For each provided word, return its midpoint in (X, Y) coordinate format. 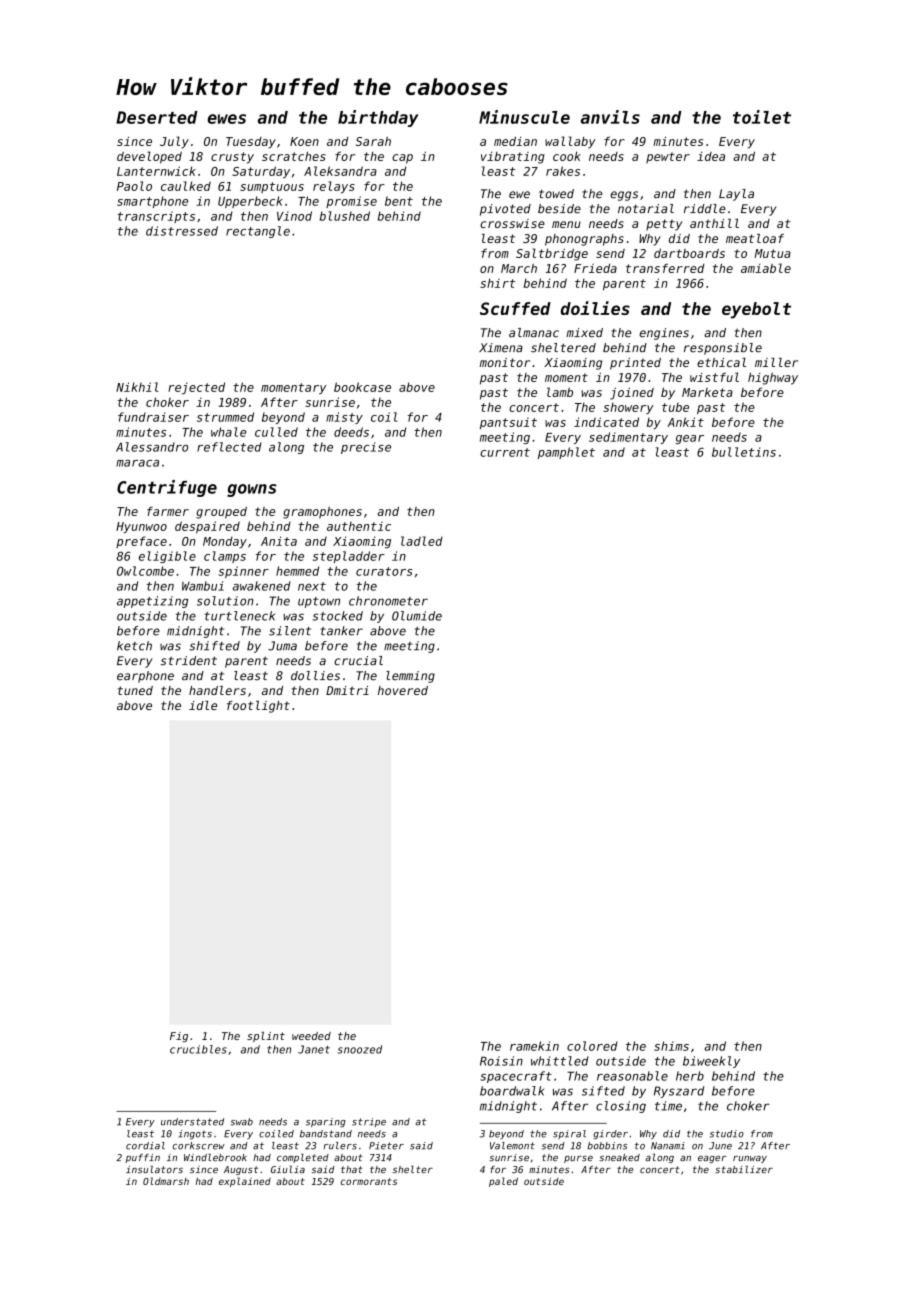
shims (671, 1046)
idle (203, 705)
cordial (145, 1146)
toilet (762, 117)
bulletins (744, 452)
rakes (563, 171)
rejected (196, 388)
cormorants (369, 1181)
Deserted (157, 117)
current (505, 452)
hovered (403, 690)
